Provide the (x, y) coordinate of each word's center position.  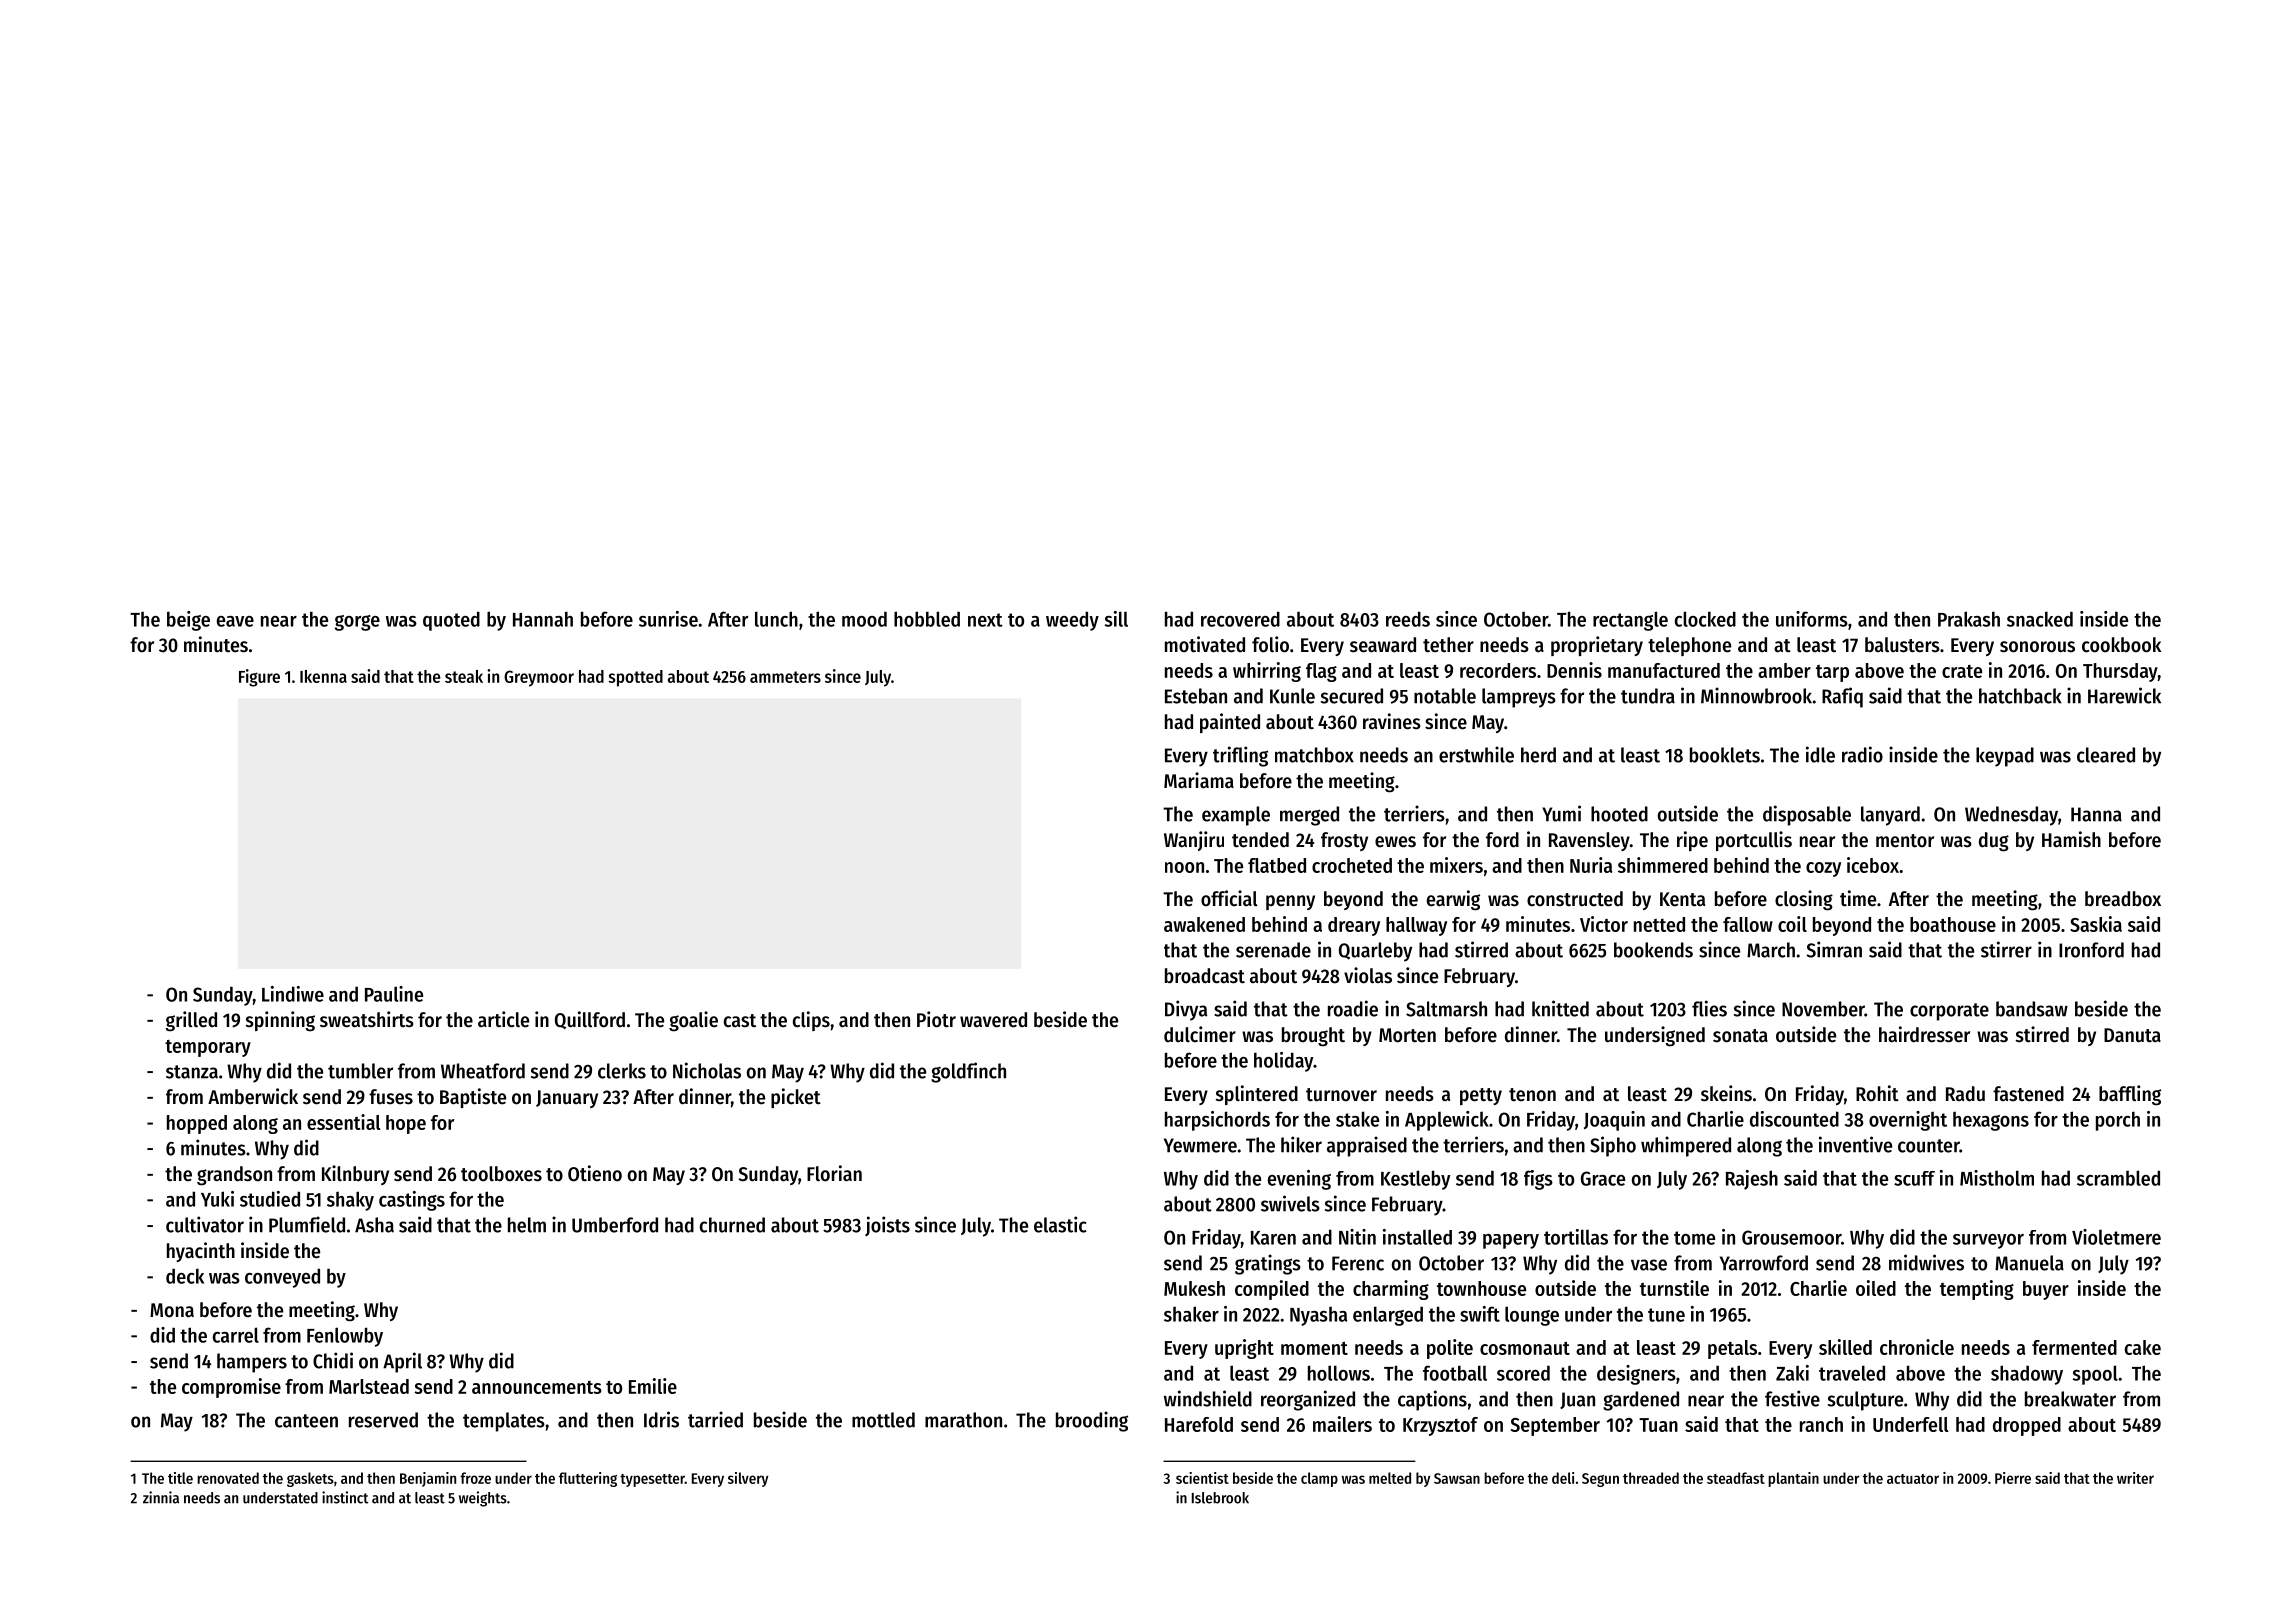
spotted (635, 678)
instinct (345, 1497)
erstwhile (1476, 754)
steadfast (1736, 1478)
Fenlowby (345, 1337)
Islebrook (1220, 1498)
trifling (1240, 756)
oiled (1876, 1288)
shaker (1191, 1314)
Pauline (394, 994)
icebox (1873, 865)
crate (1962, 671)
